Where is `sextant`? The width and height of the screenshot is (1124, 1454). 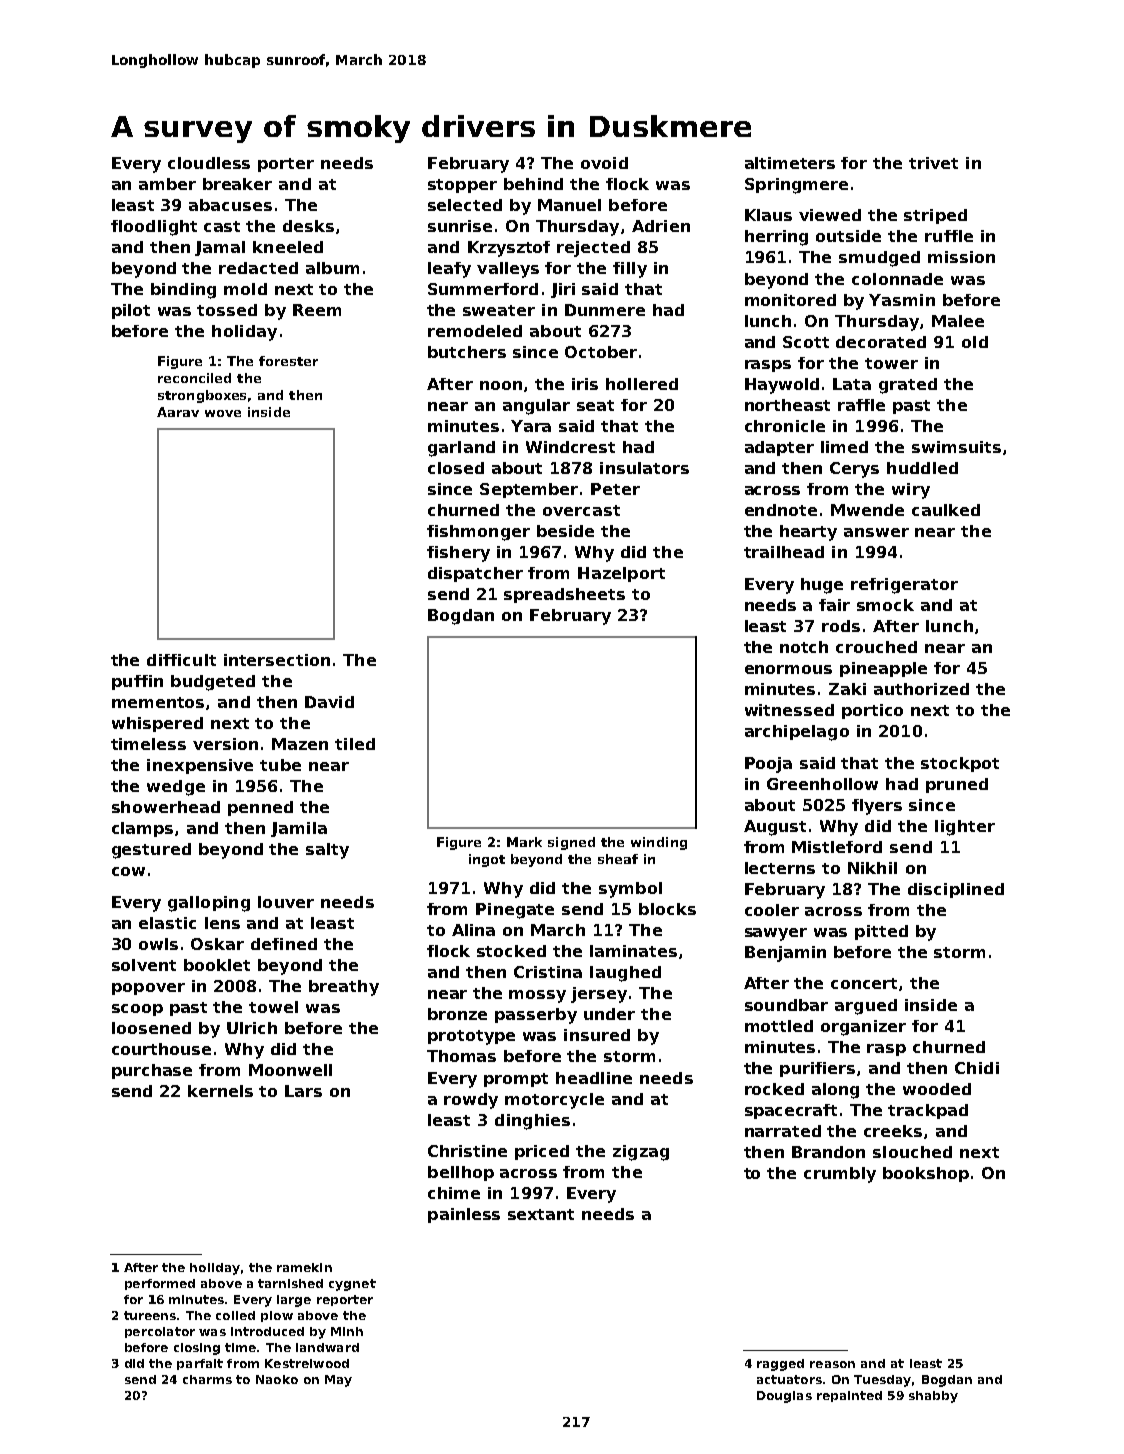 sextant is located at coordinates (541, 1214).
